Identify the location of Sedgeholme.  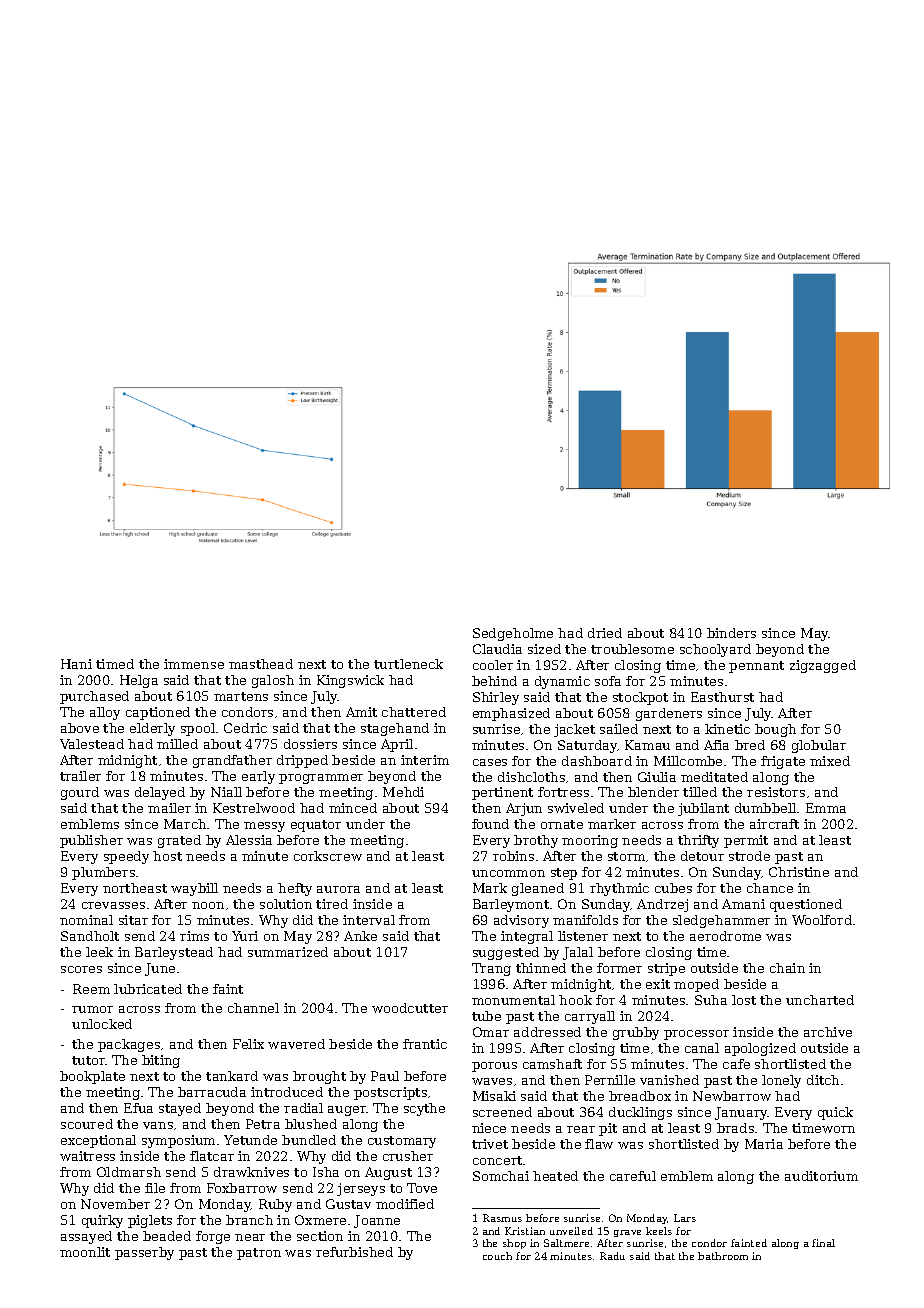
(513, 634).
